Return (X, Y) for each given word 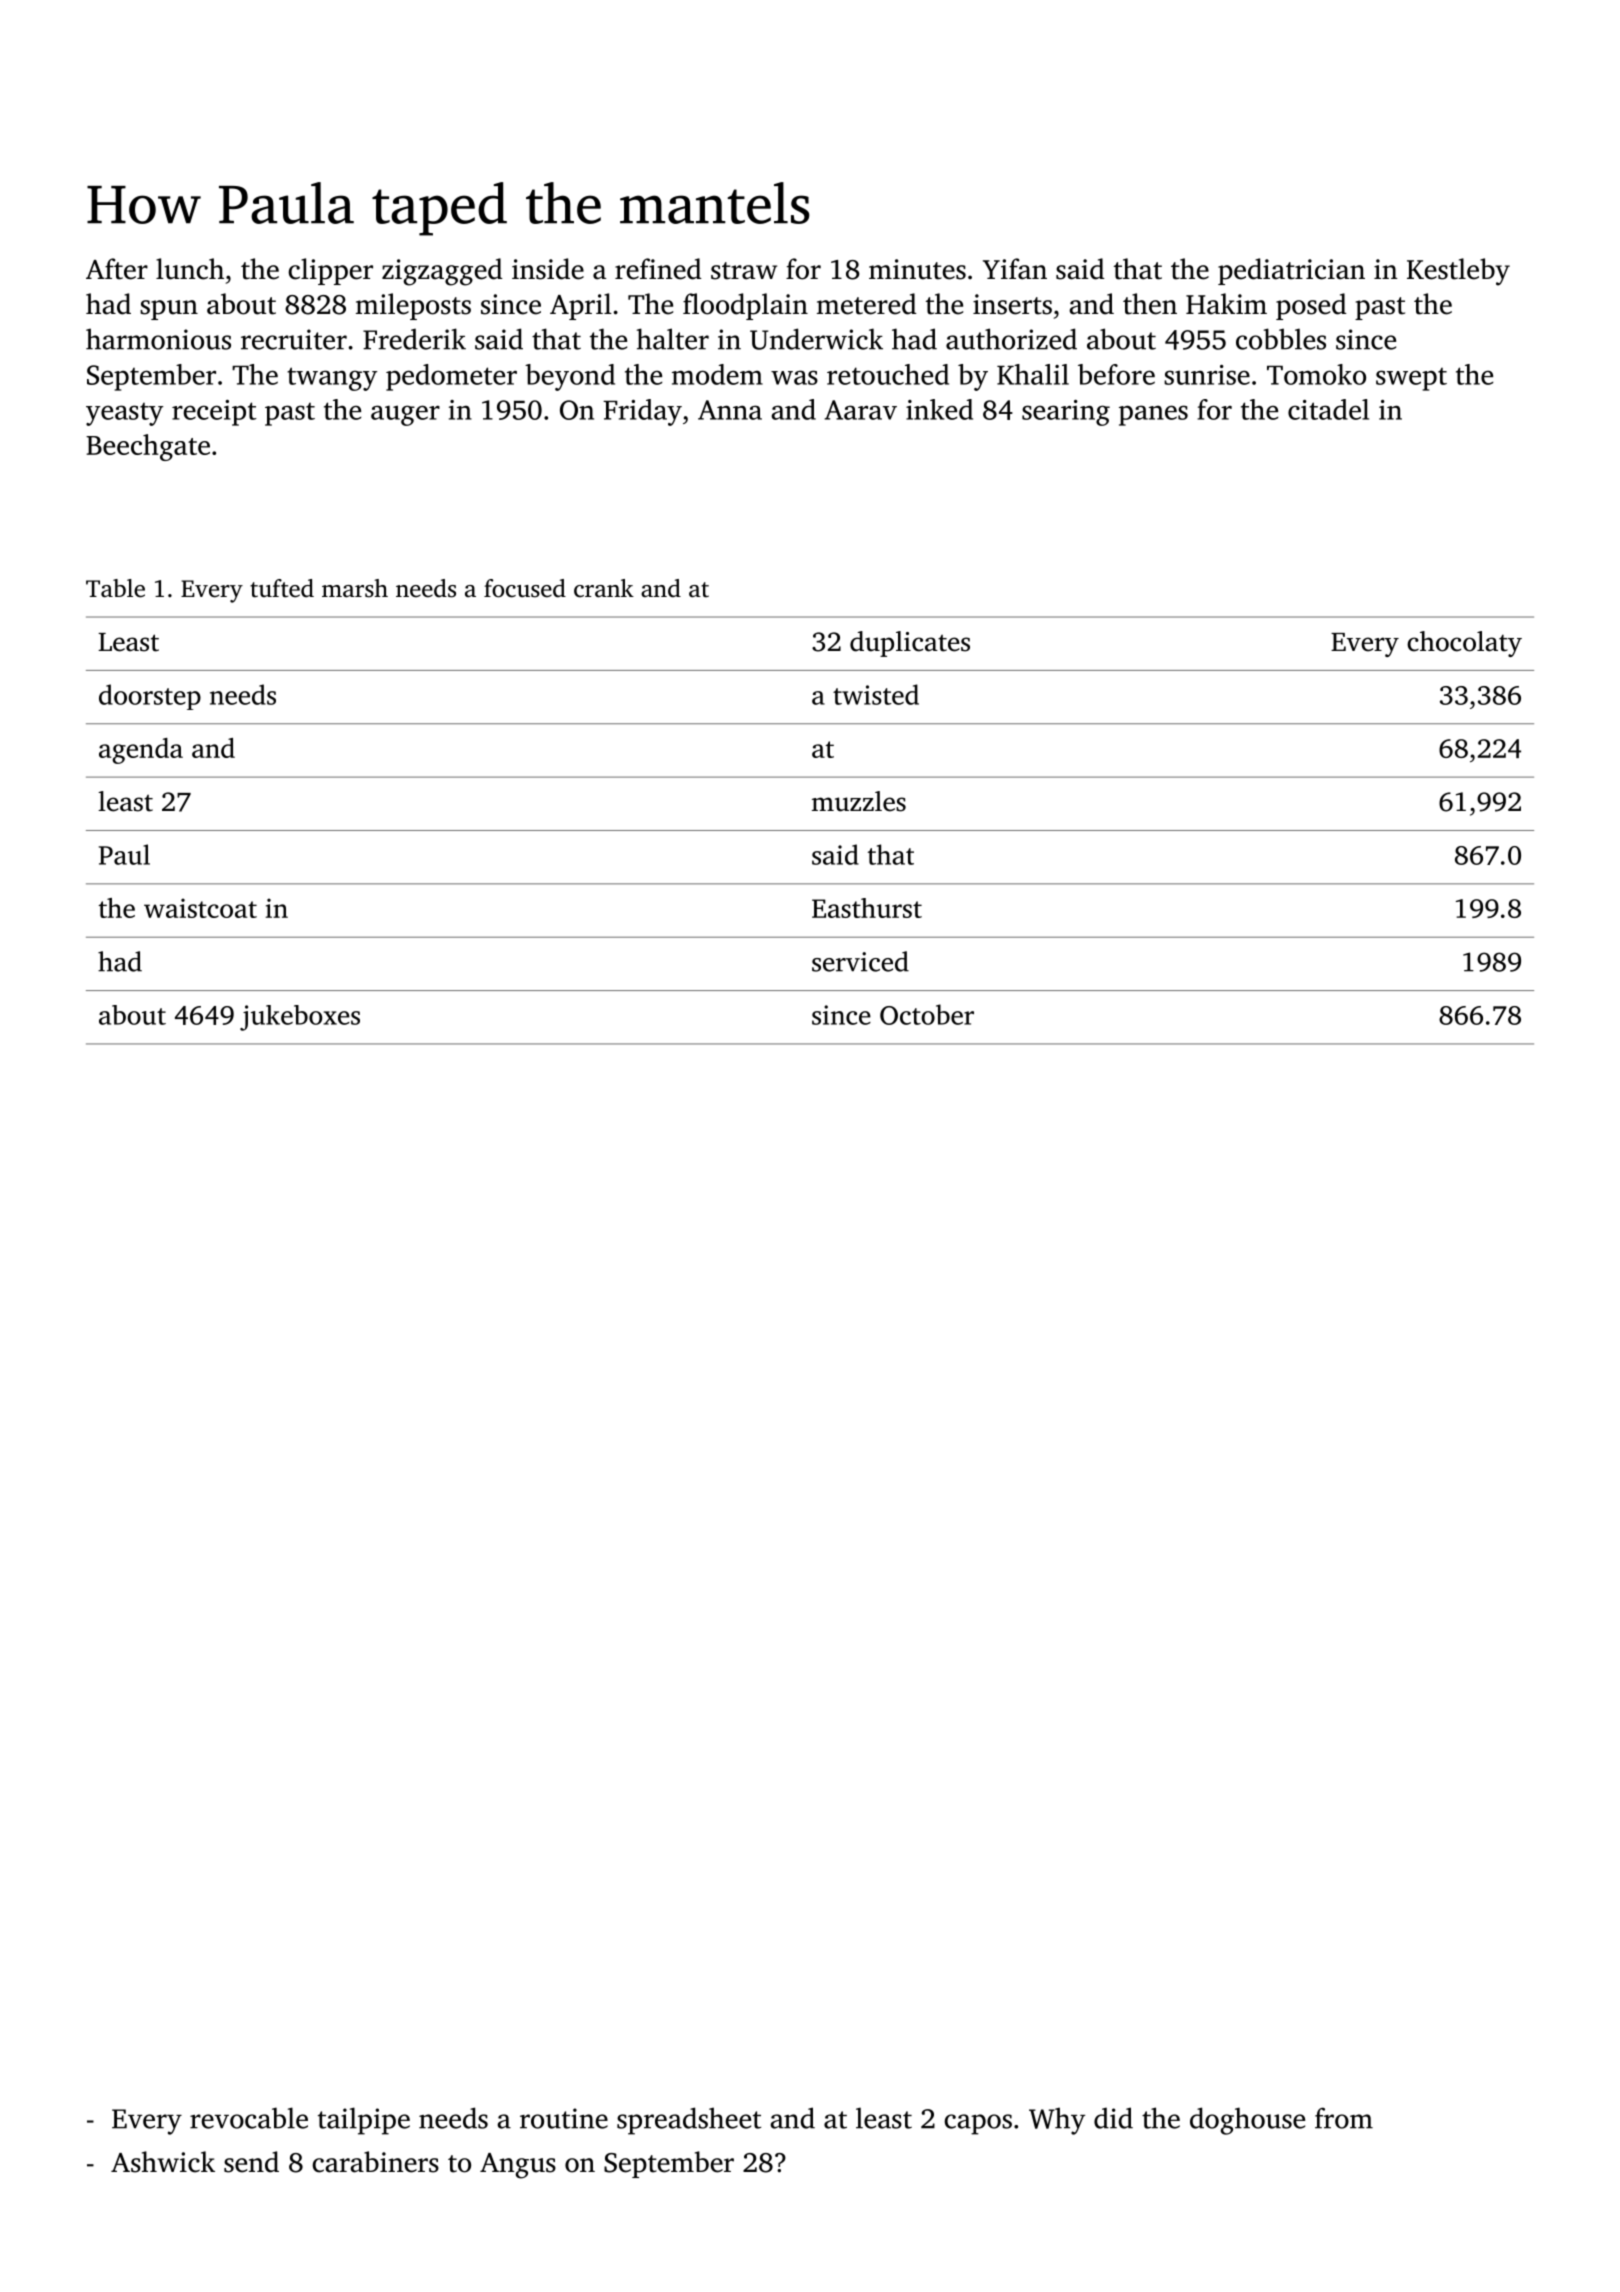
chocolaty (1464, 644)
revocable (249, 2118)
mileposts (413, 306)
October (927, 1014)
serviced (860, 961)
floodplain (745, 306)
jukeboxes (300, 1018)
